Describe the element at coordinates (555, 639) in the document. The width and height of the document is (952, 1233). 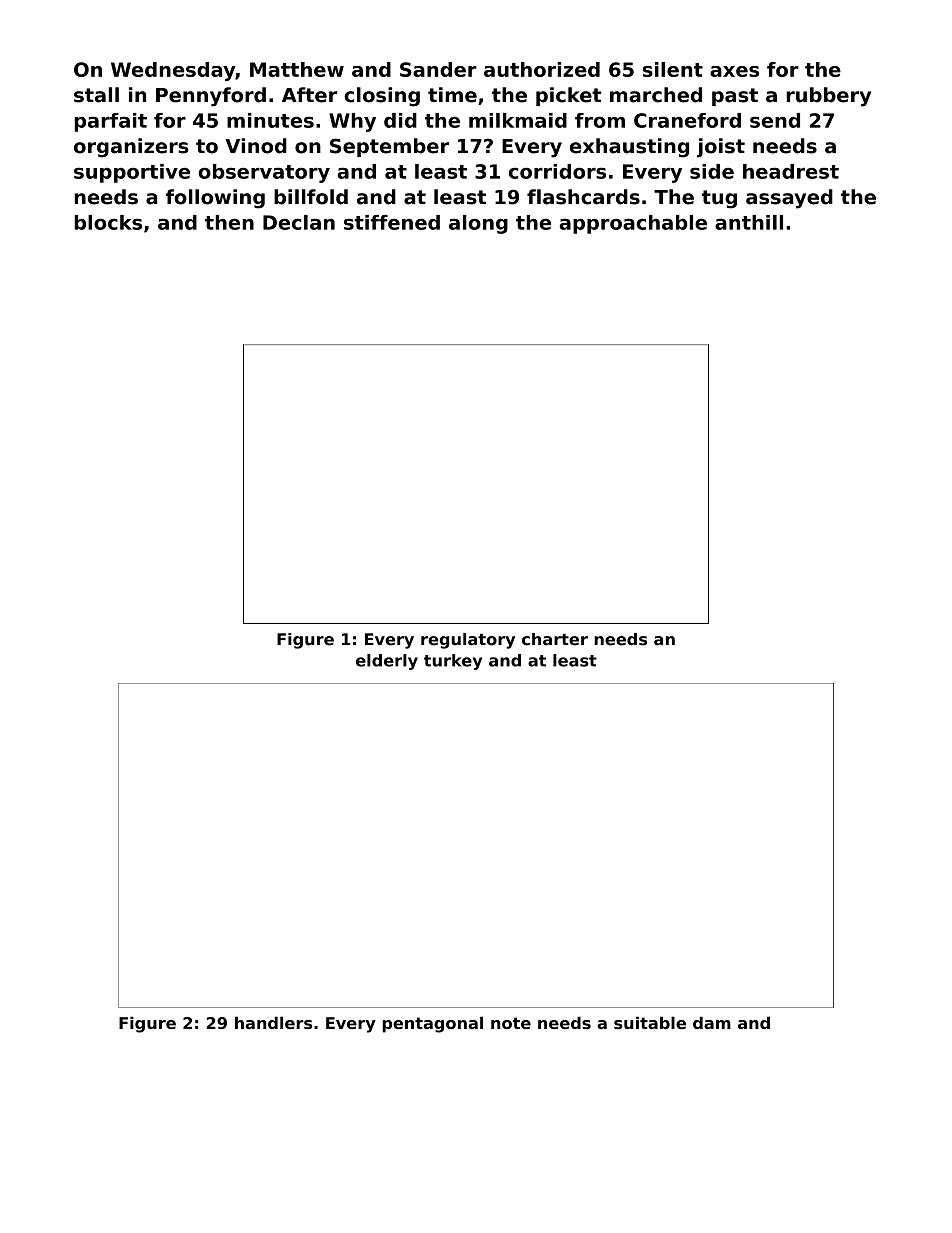
I see `charter` at that location.
